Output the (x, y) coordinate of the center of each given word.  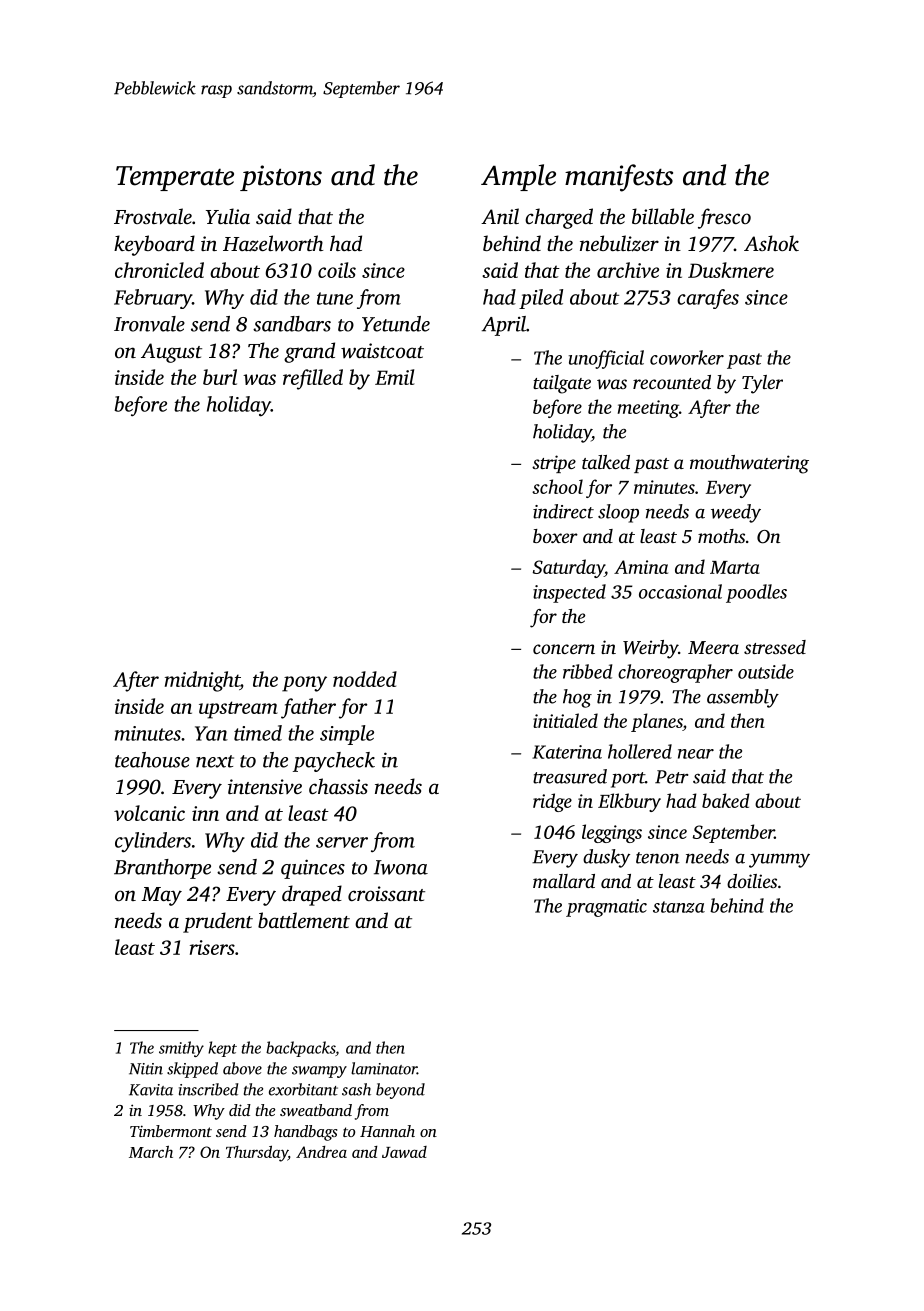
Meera (713, 647)
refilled (313, 379)
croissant (386, 893)
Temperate (175, 178)
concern (564, 649)
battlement (304, 920)
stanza (679, 907)
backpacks (300, 1049)
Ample (518, 177)
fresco (724, 218)
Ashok (771, 243)
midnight (202, 681)
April (504, 326)
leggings (612, 833)
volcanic (149, 813)
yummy (779, 861)
